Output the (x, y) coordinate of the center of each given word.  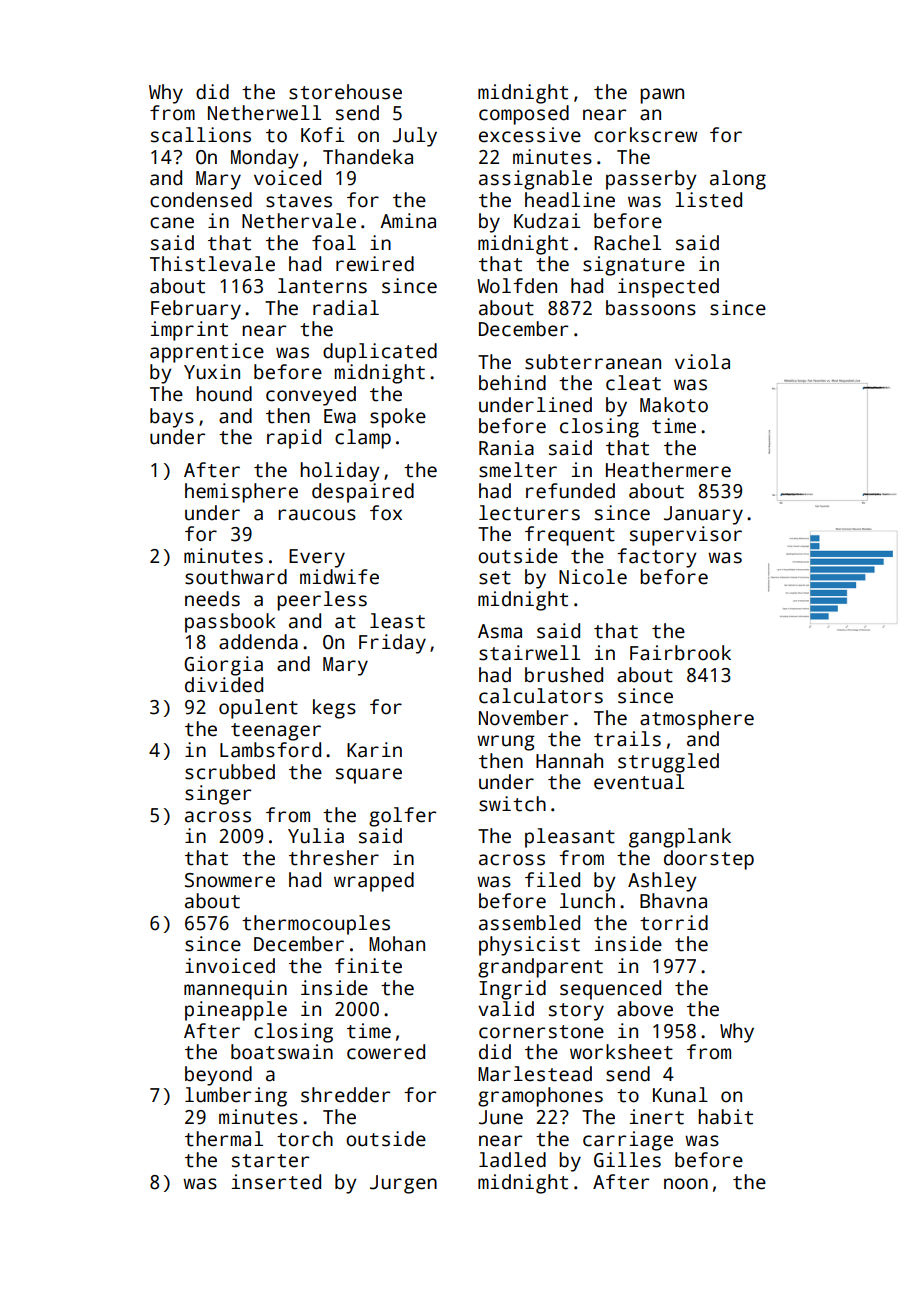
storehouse (345, 92)
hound (224, 394)
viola (702, 362)
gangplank (680, 838)
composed (524, 115)
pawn (662, 96)
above (645, 1009)
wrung (506, 743)
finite (368, 966)
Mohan (397, 944)
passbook (230, 623)
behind (512, 383)
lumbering (236, 1097)
